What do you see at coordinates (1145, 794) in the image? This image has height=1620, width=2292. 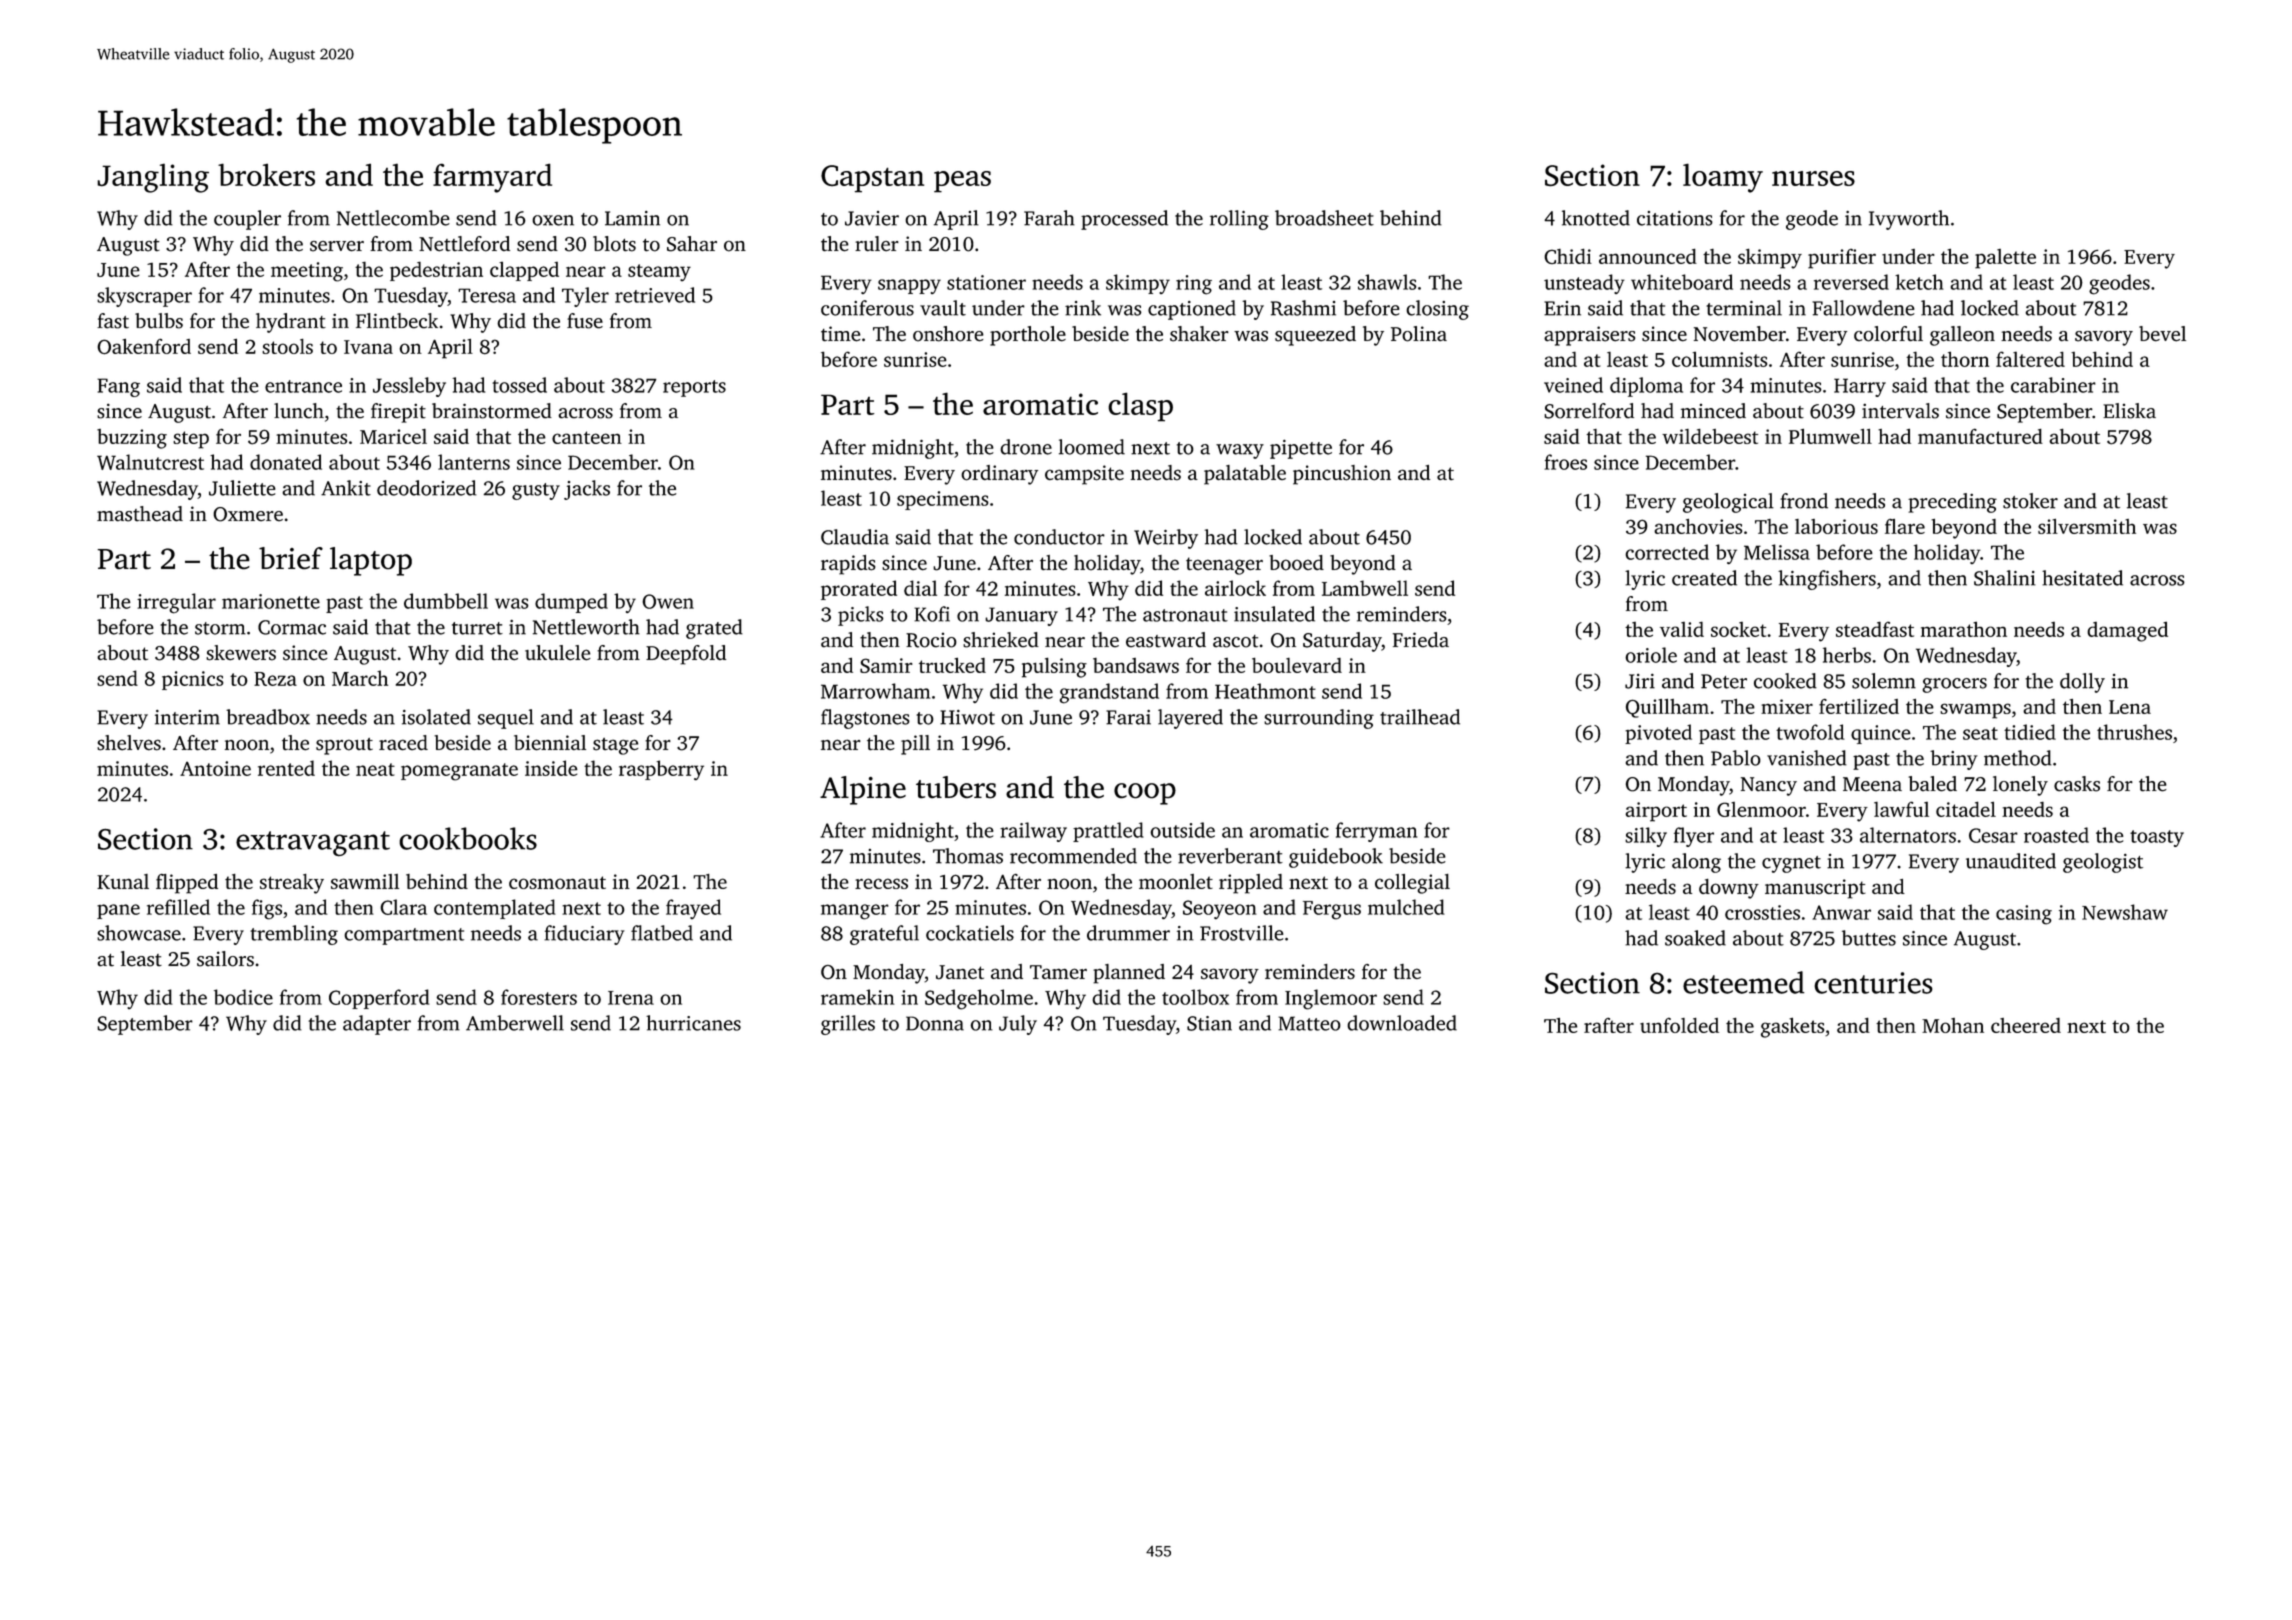 I see `coop` at bounding box center [1145, 794].
